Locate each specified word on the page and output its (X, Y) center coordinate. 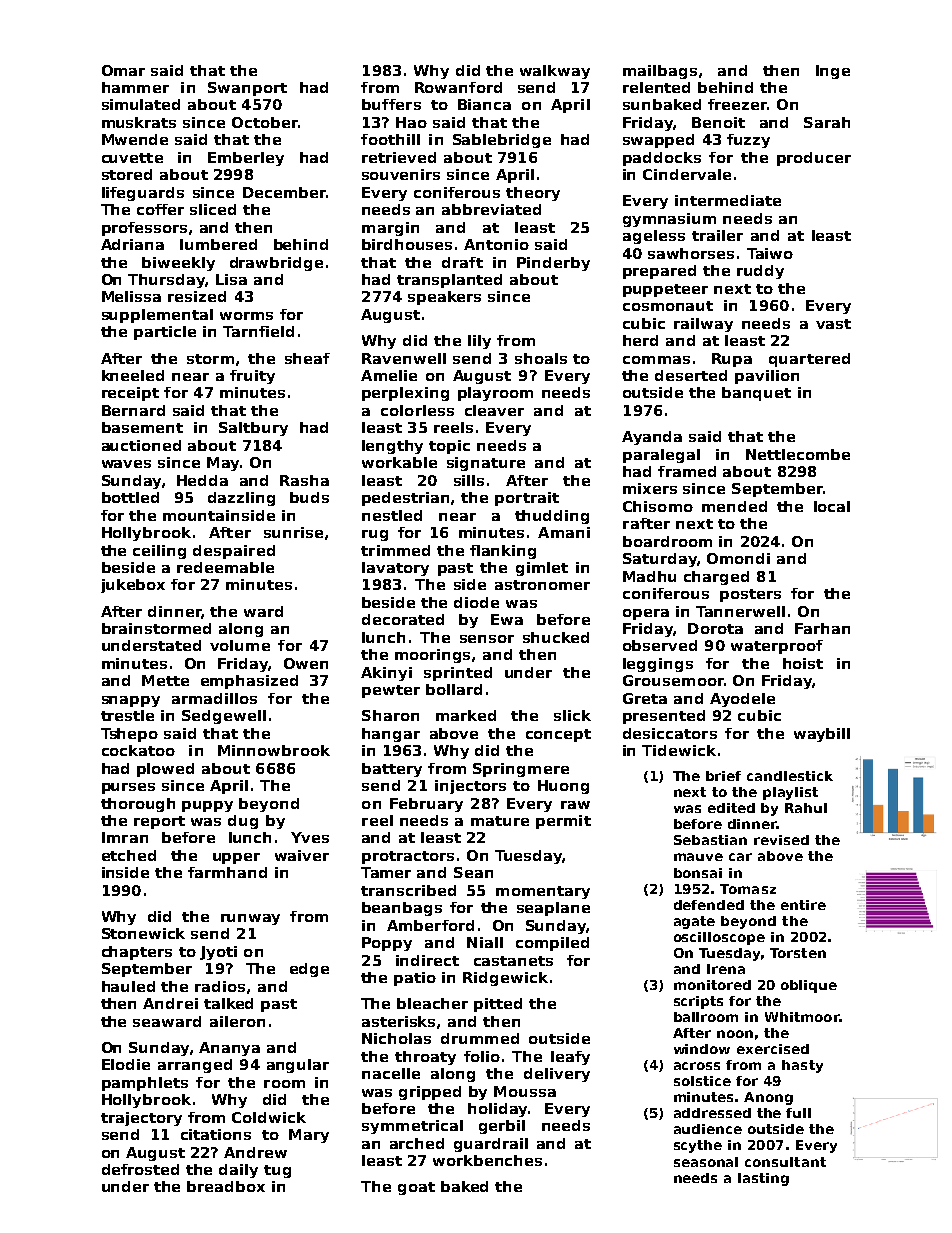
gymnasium (669, 220)
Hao (411, 122)
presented (664, 717)
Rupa (732, 360)
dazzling (241, 499)
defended (709, 905)
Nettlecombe (798, 454)
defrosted (140, 1169)
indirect (427, 960)
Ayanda (652, 438)
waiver (302, 855)
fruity (252, 377)
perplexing (405, 394)
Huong (563, 787)
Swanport (247, 89)
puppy (207, 806)
